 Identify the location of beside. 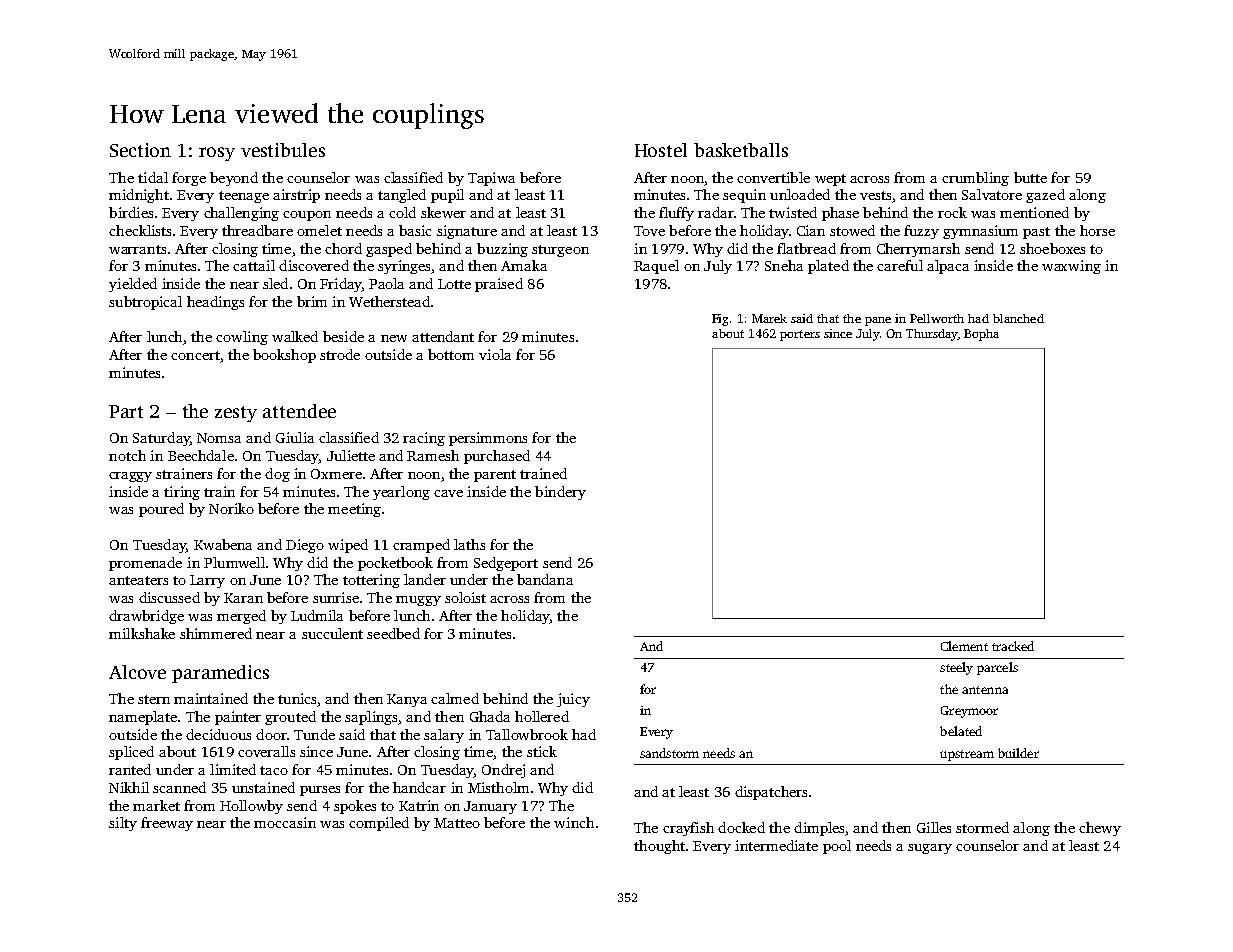
(343, 336).
